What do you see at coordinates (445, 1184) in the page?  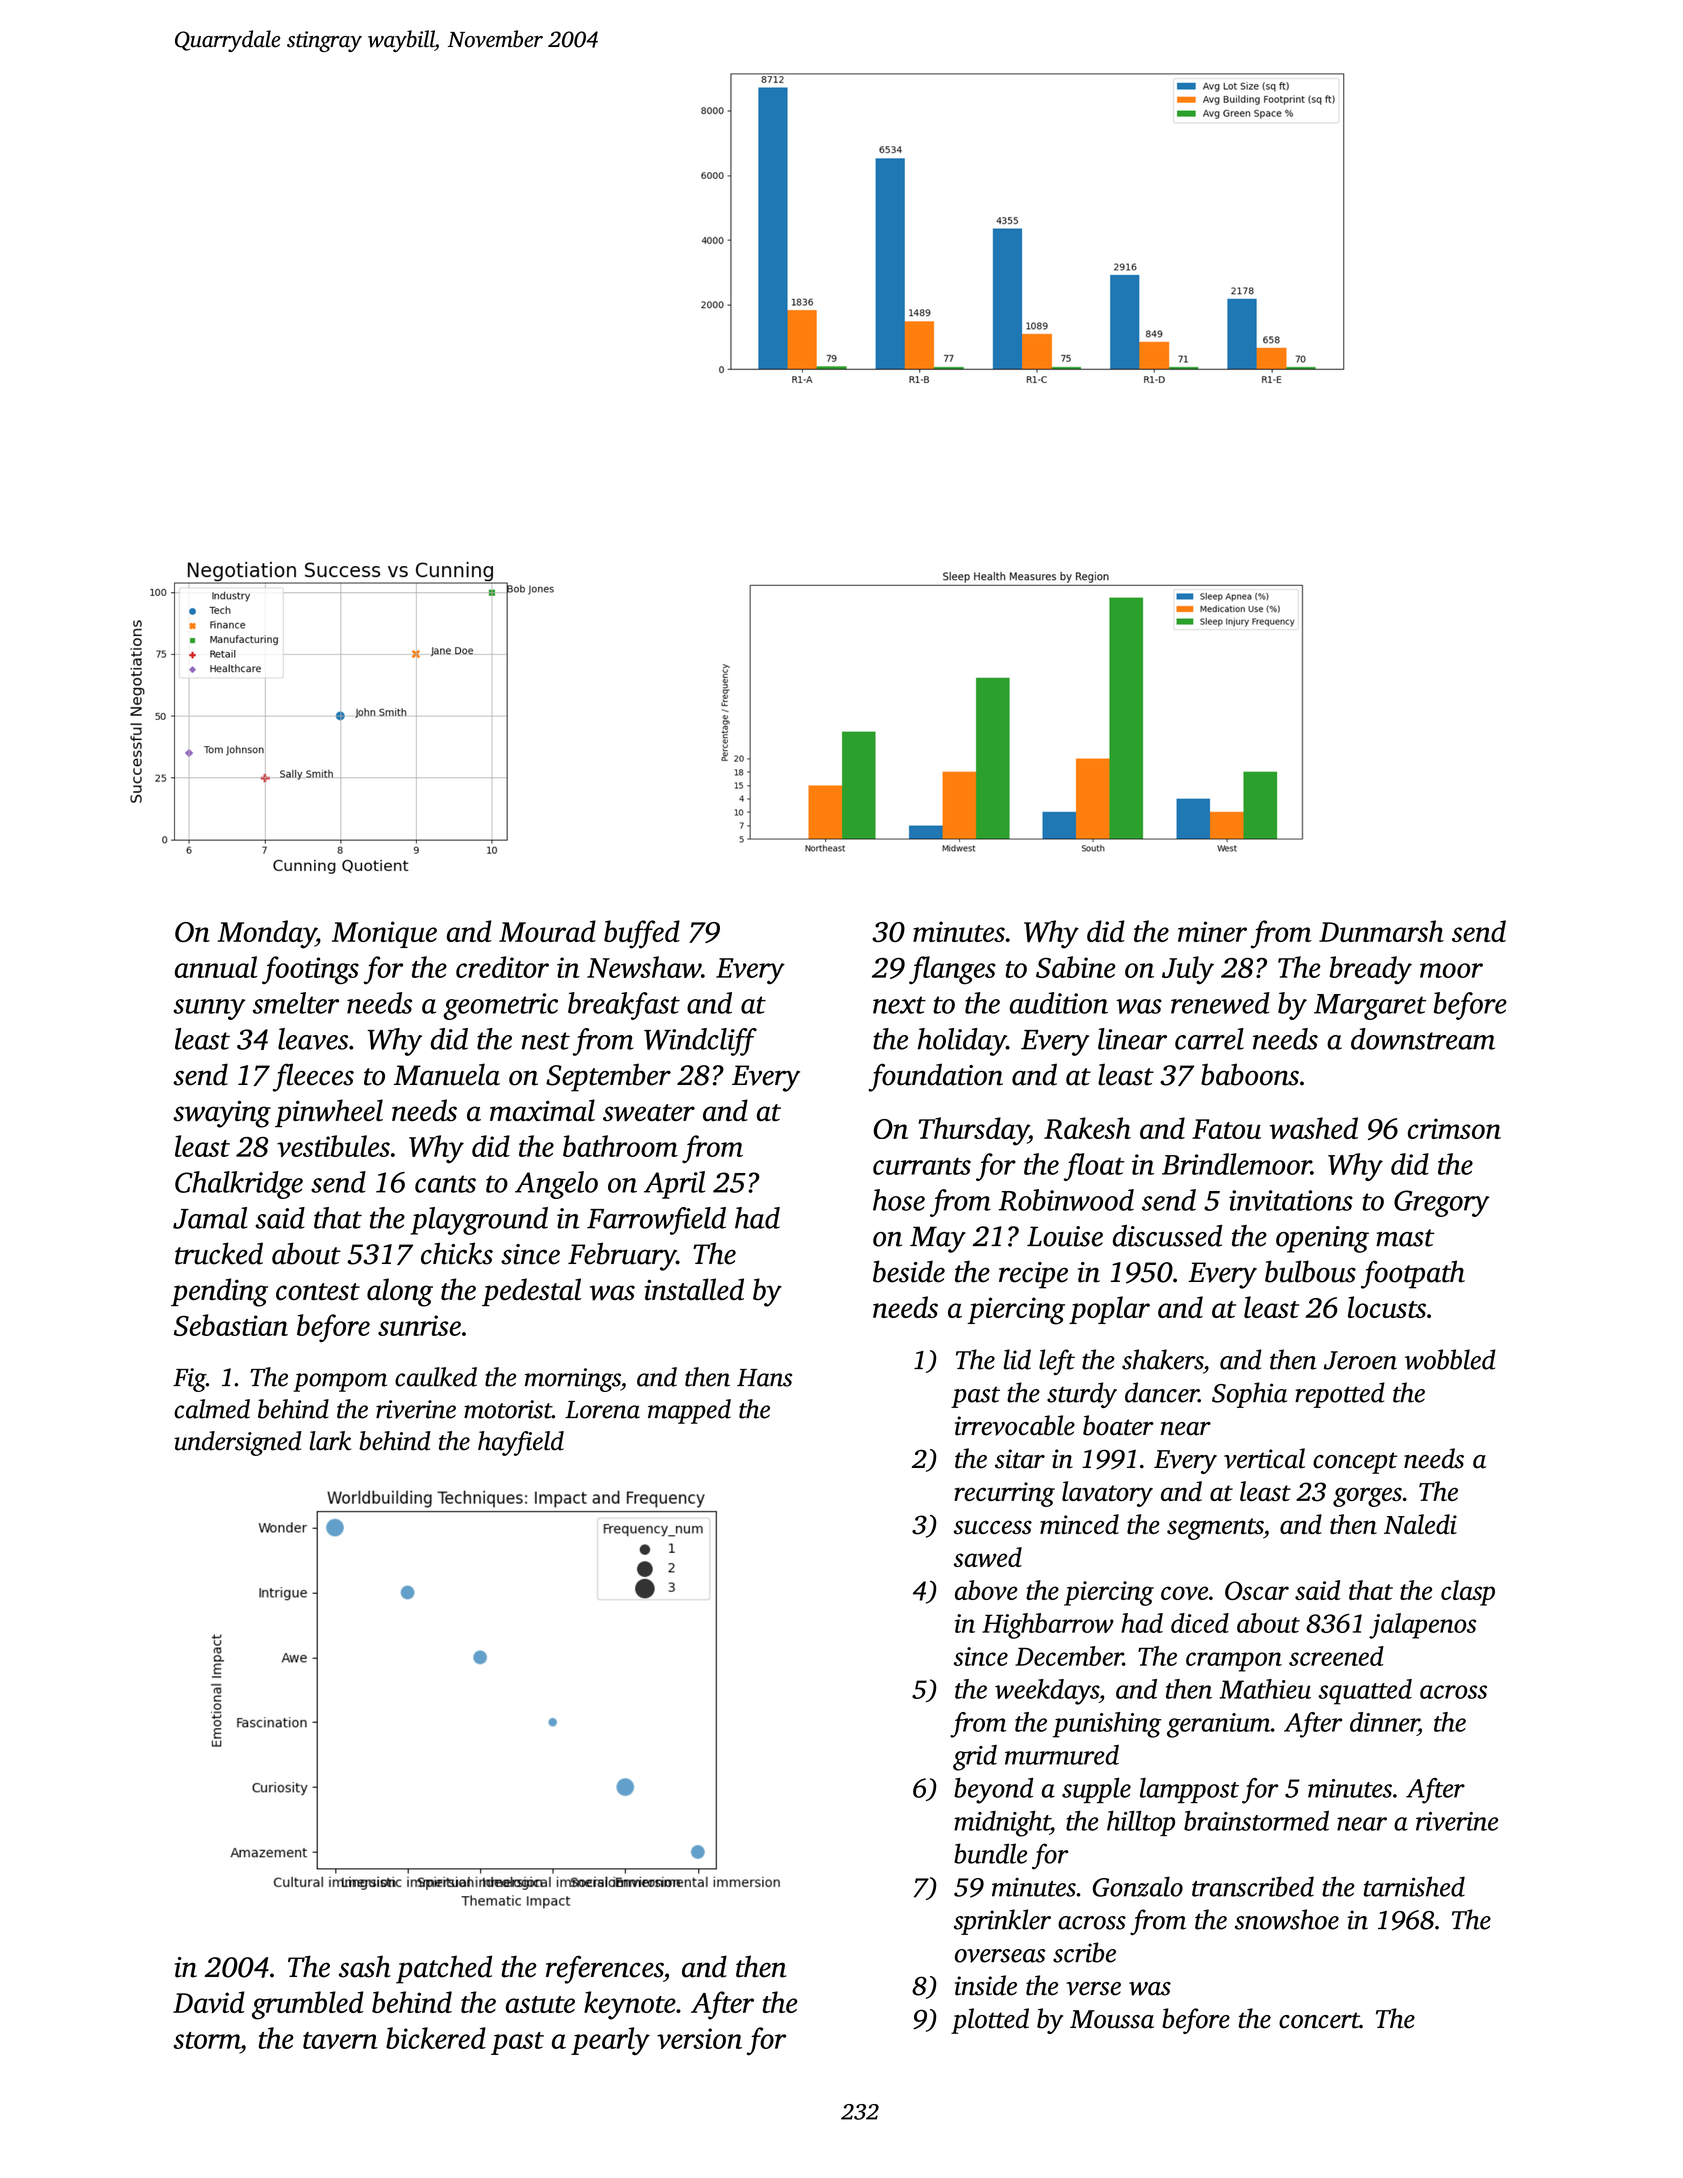 I see `cants` at bounding box center [445, 1184].
